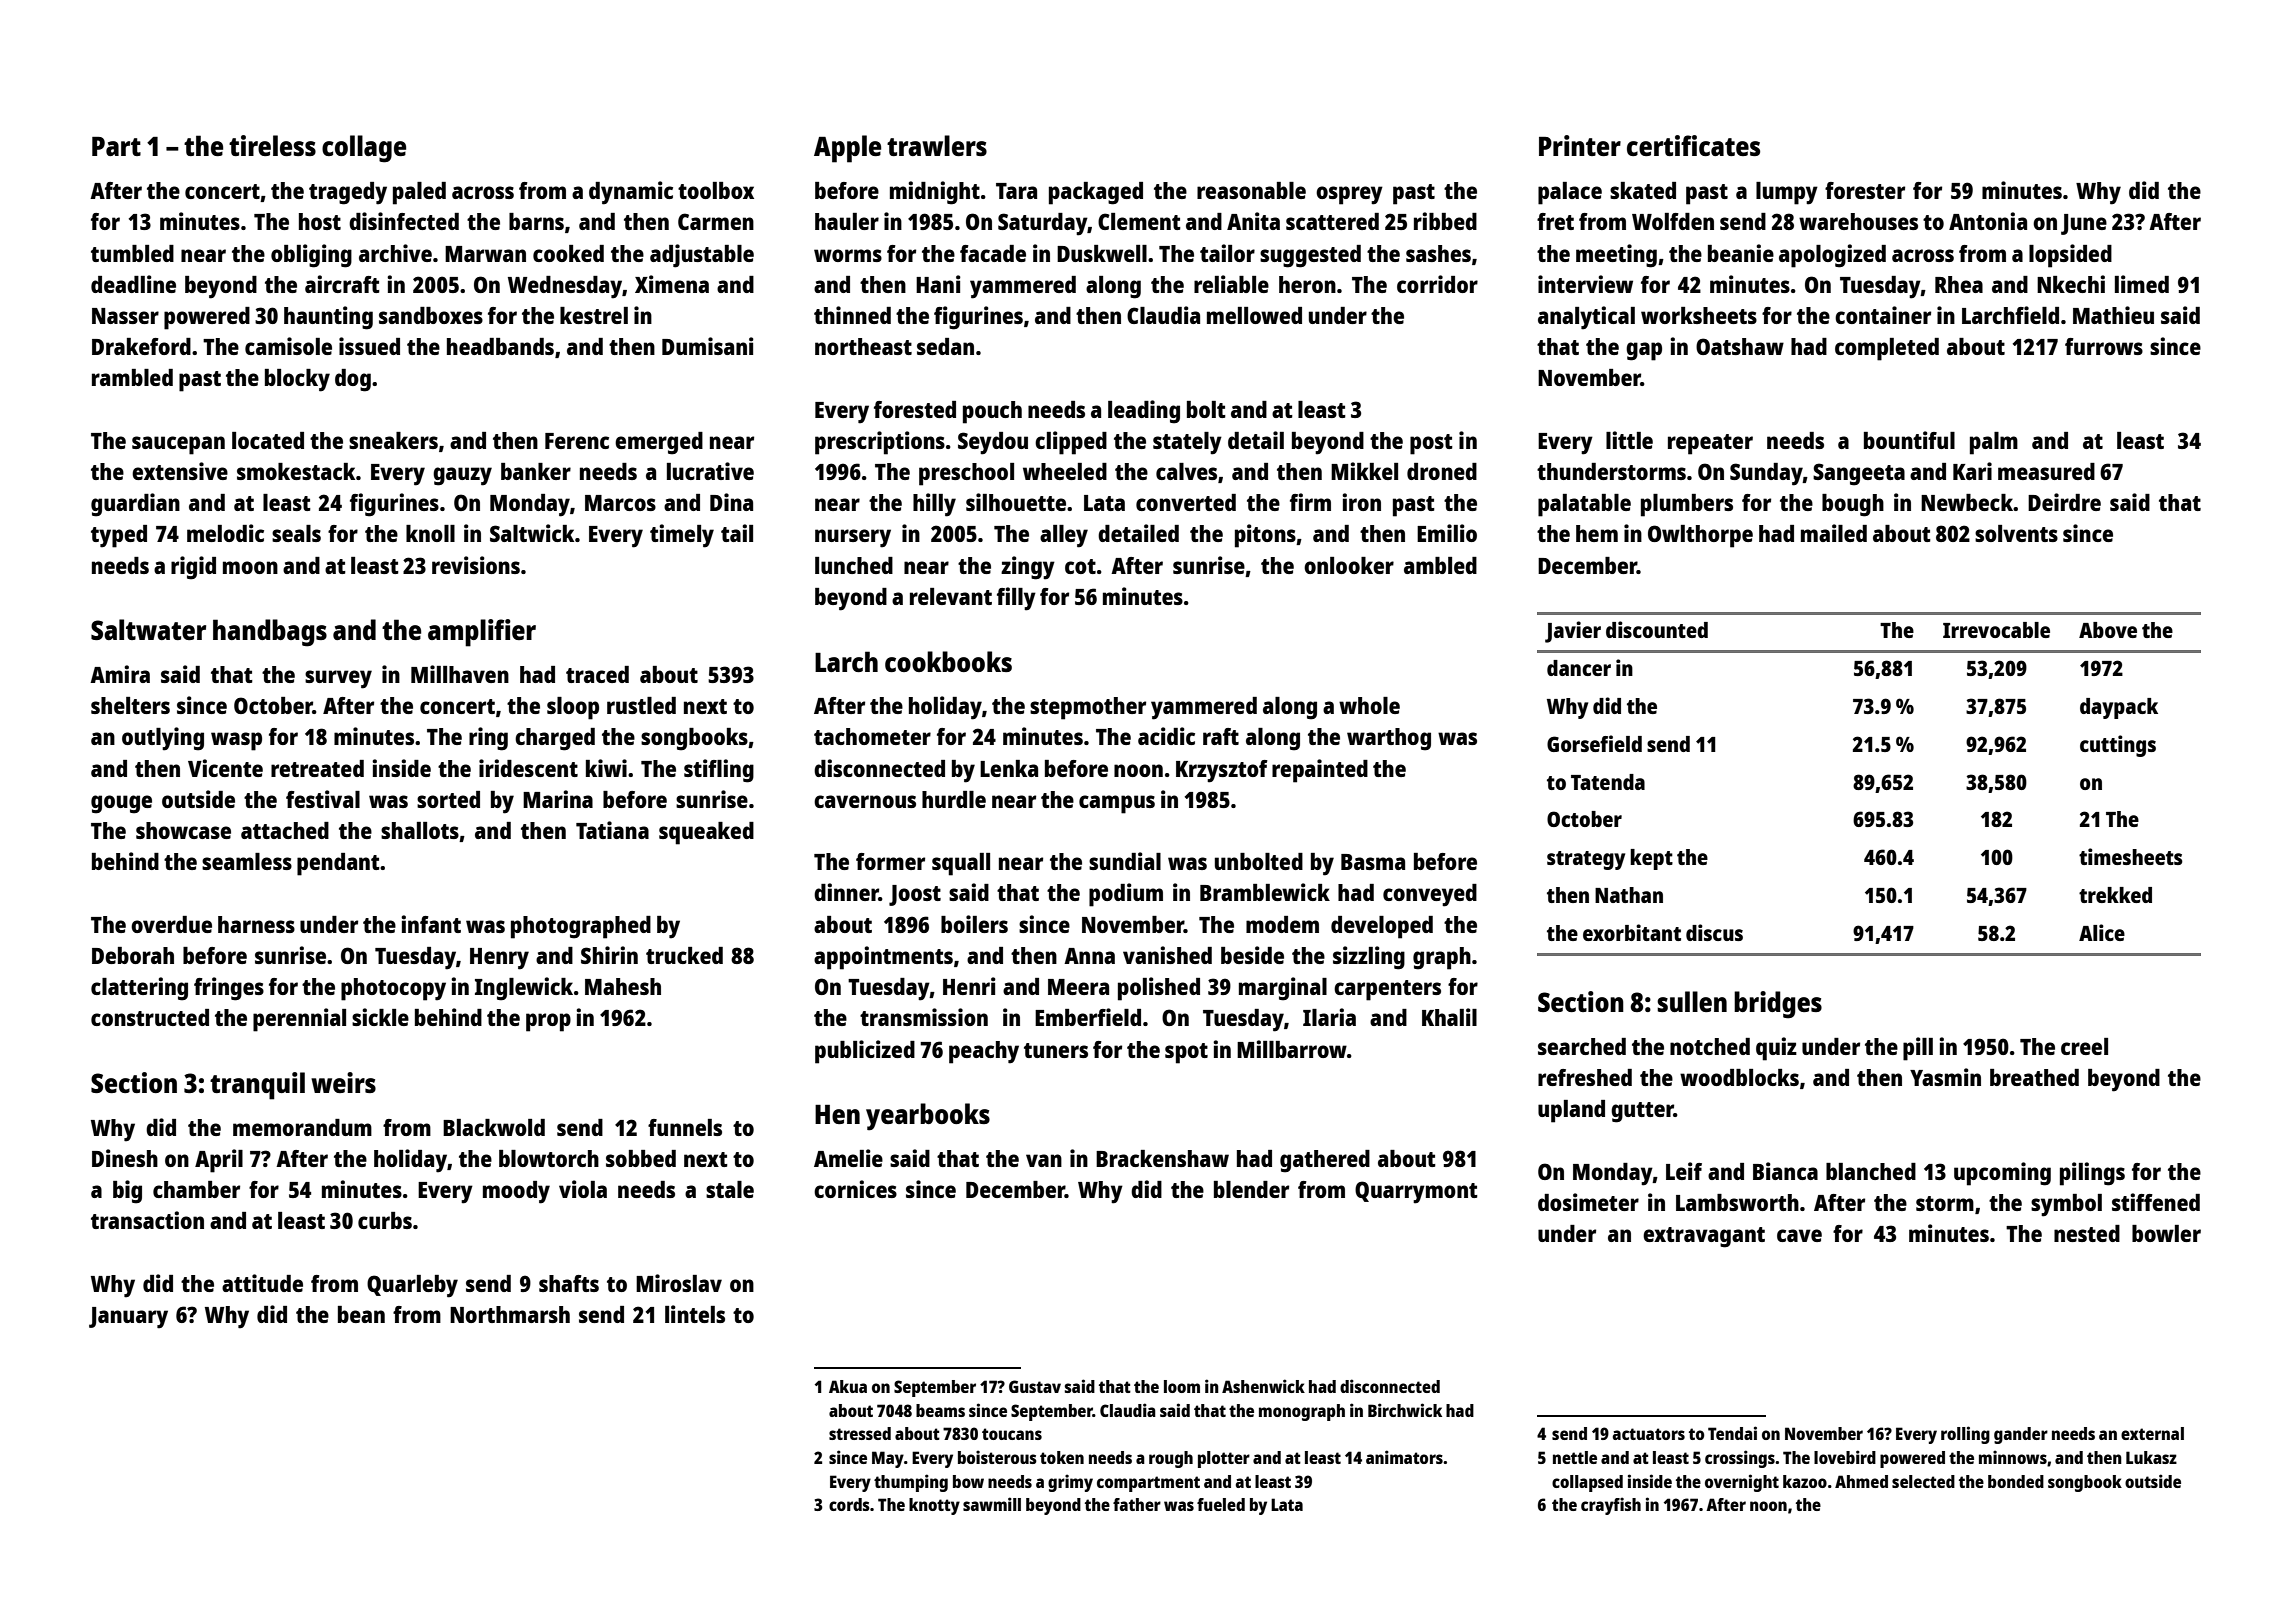 This image has height=1620, width=2292. What do you see at coordinates (2151, 1457) in the image?
I see `Lukasz` at bounding box center [2151, 1457].
